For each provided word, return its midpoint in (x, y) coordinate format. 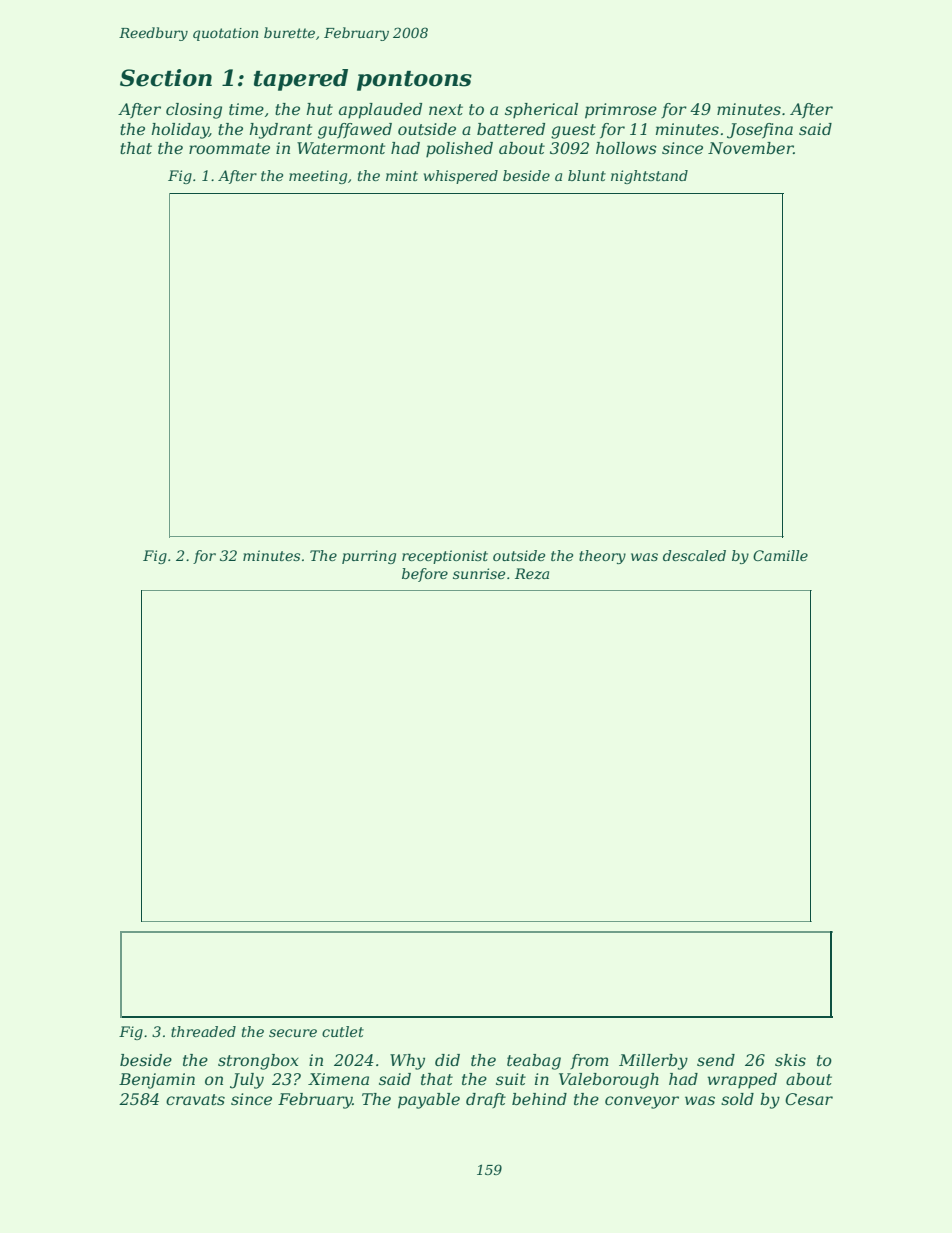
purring (369, 557)
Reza (532, 574)
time (246, 109)
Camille (780, 555)
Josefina (760, 131)
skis (790, 1060)
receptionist (445, 557)
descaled (694, 555)
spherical (541, 111)
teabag (534, 1062)
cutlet (343, 1031)
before (425, 575)
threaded (203, 1031)
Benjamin (157, 1081)
